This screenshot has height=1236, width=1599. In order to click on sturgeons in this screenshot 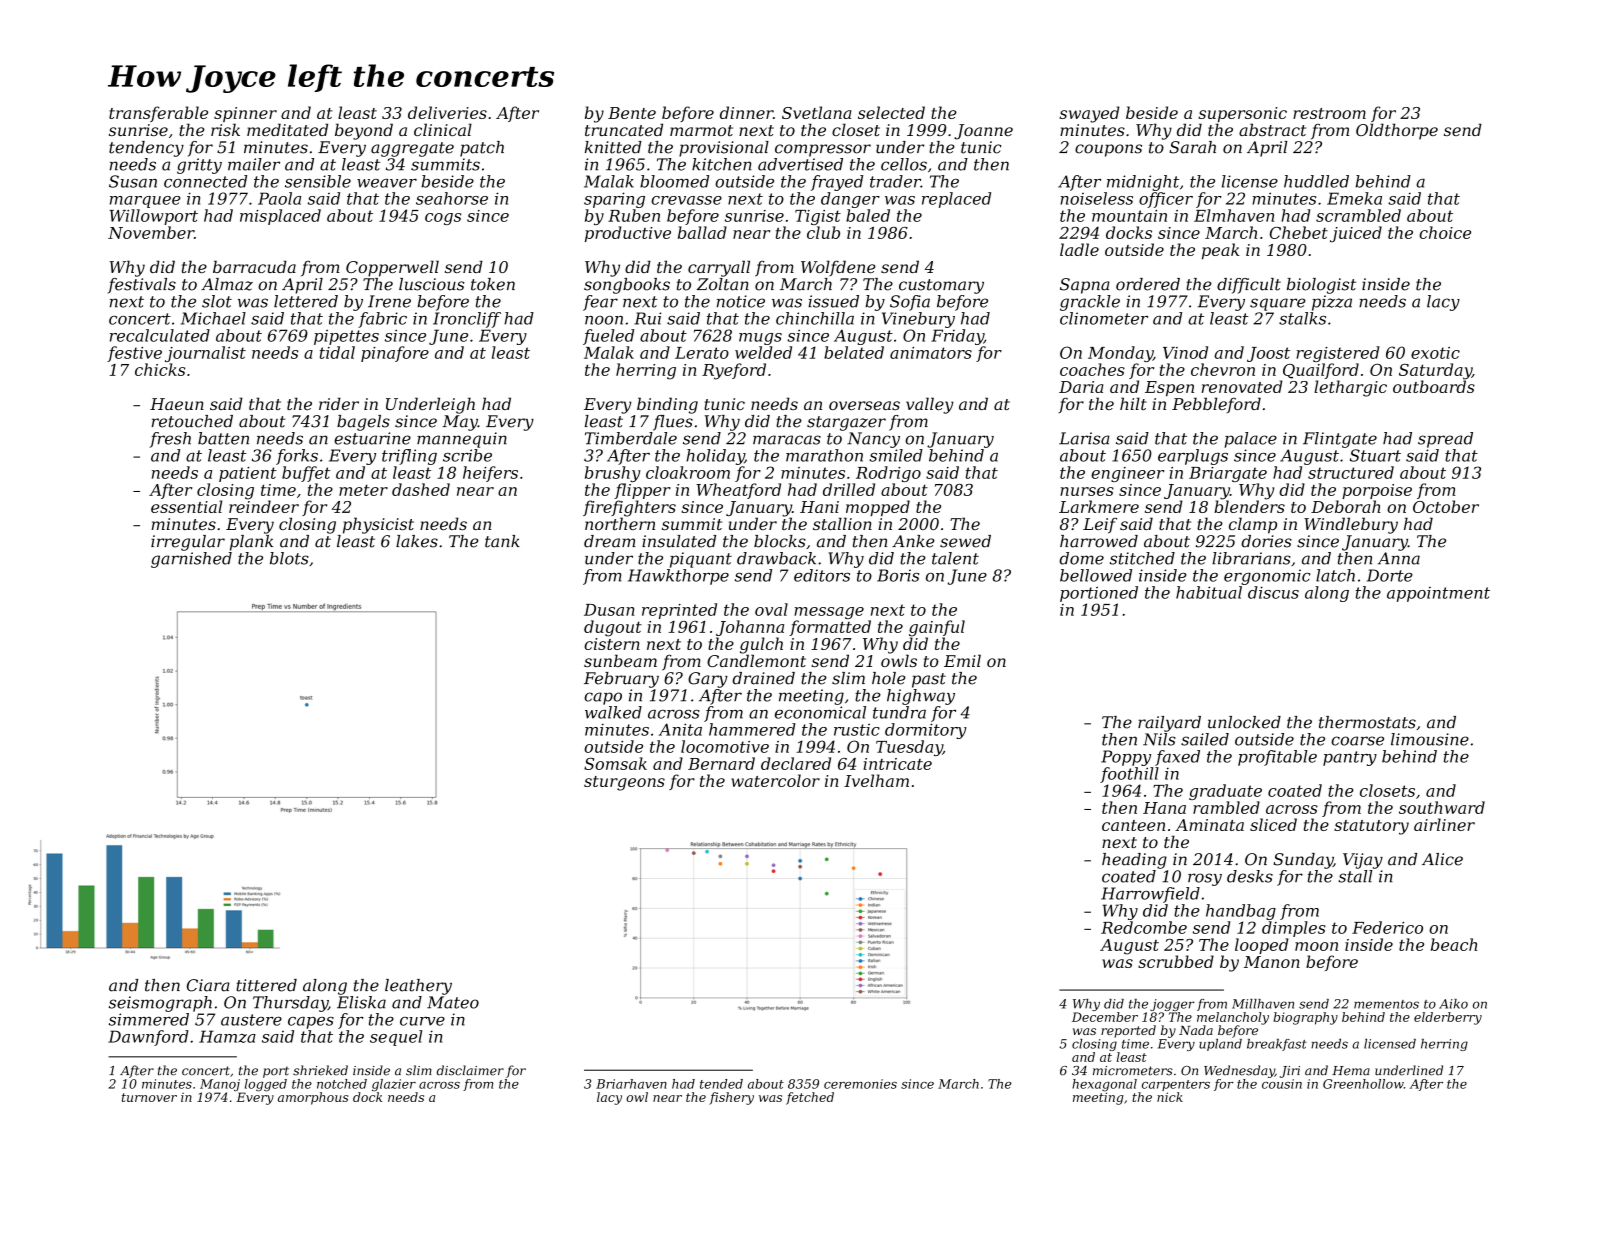, I will do `click(624, 783)`.
